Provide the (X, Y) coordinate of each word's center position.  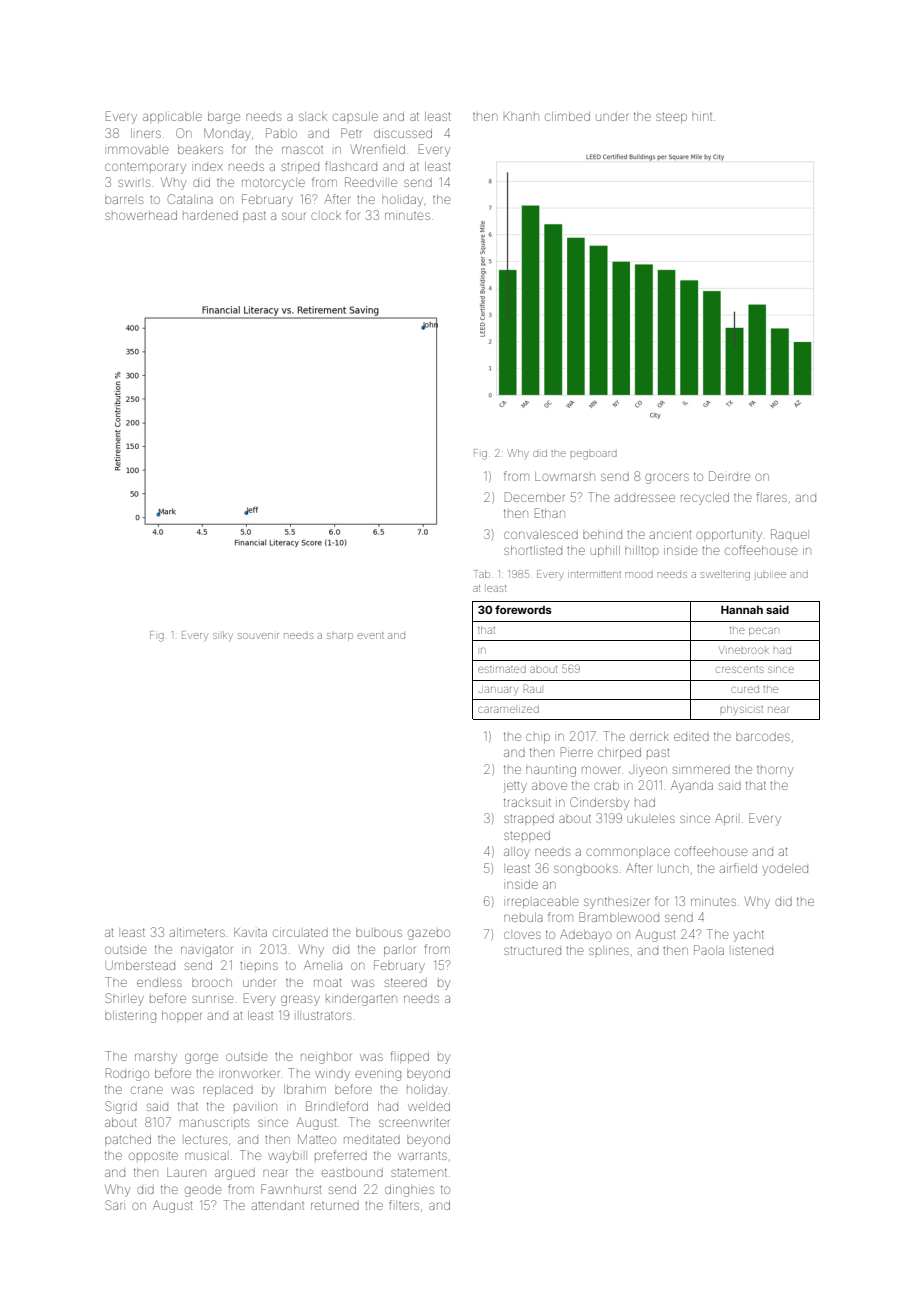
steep (671, 118)
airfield (738, 868)
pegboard (593, 455)
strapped (529, 820)
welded (429, 1106)
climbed (567, 116)
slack (313, 117)
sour (293, 216)
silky (223, 635)
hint (702, 117)
